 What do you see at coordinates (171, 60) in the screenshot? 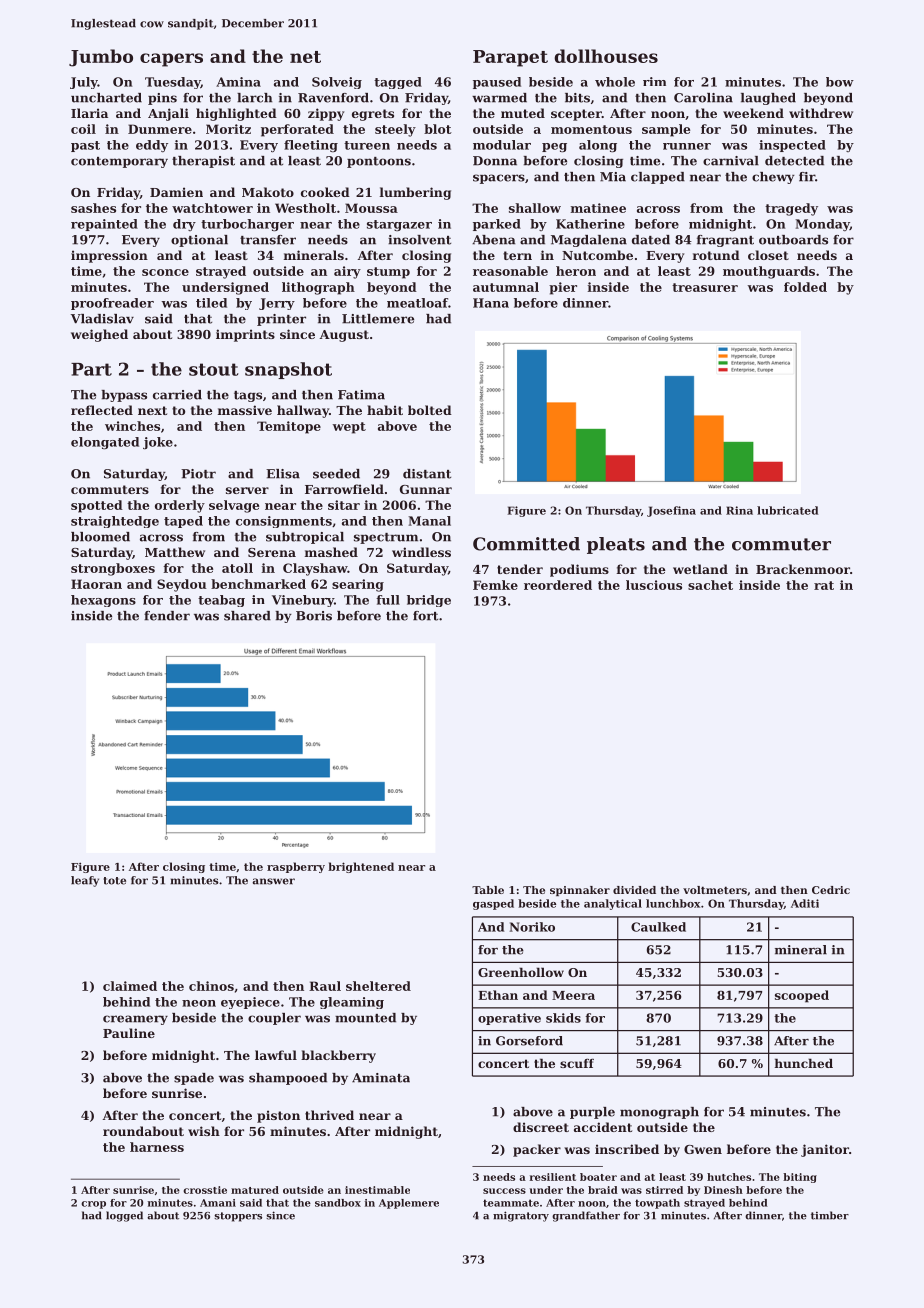
I see `capers` at bounding box center [171, 60].
